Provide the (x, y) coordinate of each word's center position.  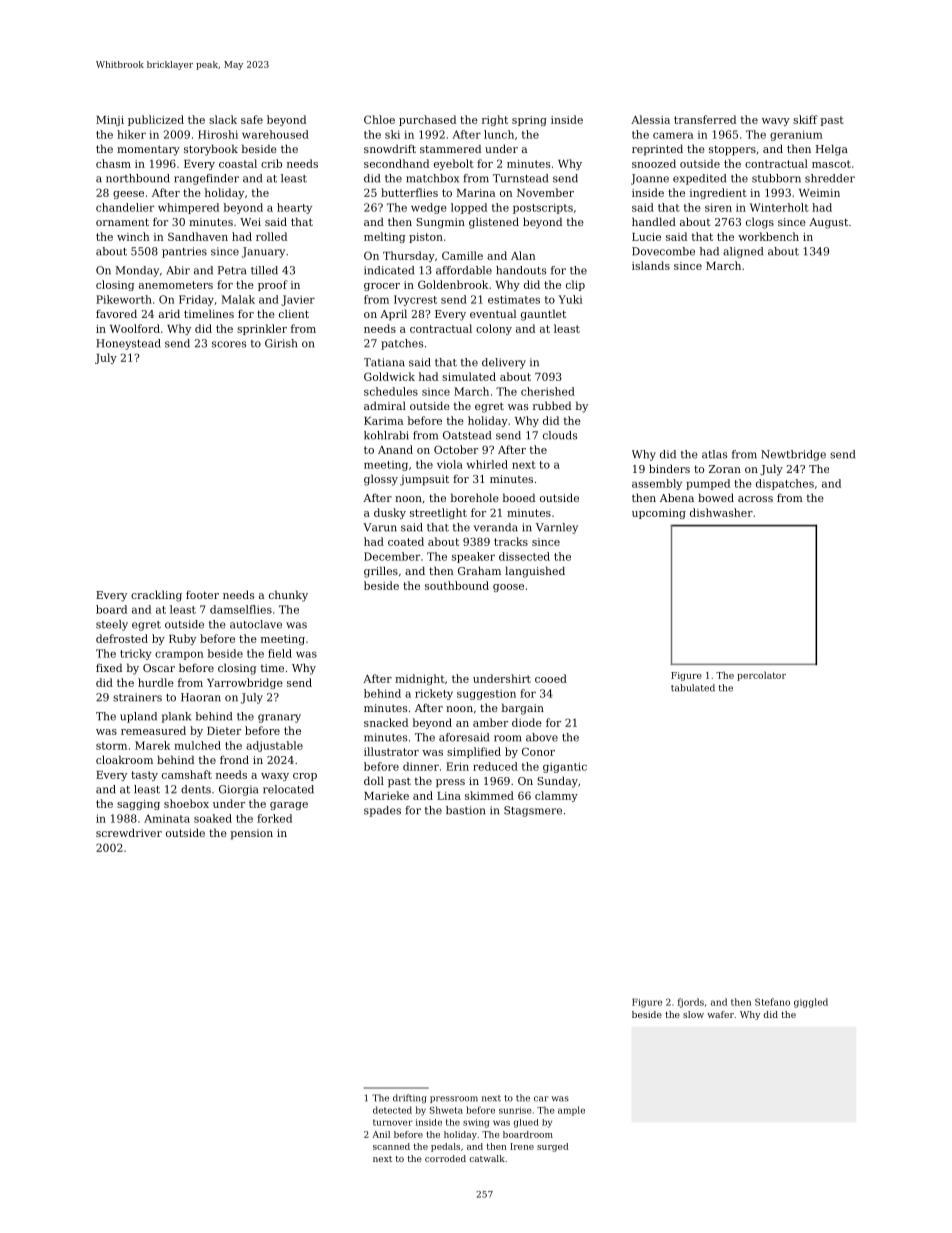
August (828, 223)
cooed (551, 678)
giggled (811, 1003)
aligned (743, 252)
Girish (281, 343)
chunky (288, 596)
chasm (113, 163)
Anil (381, 1134)
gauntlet (543, 315)
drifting (410, 1098)
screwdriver (129, 832)
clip (575, 285)
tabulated (693, 688)
